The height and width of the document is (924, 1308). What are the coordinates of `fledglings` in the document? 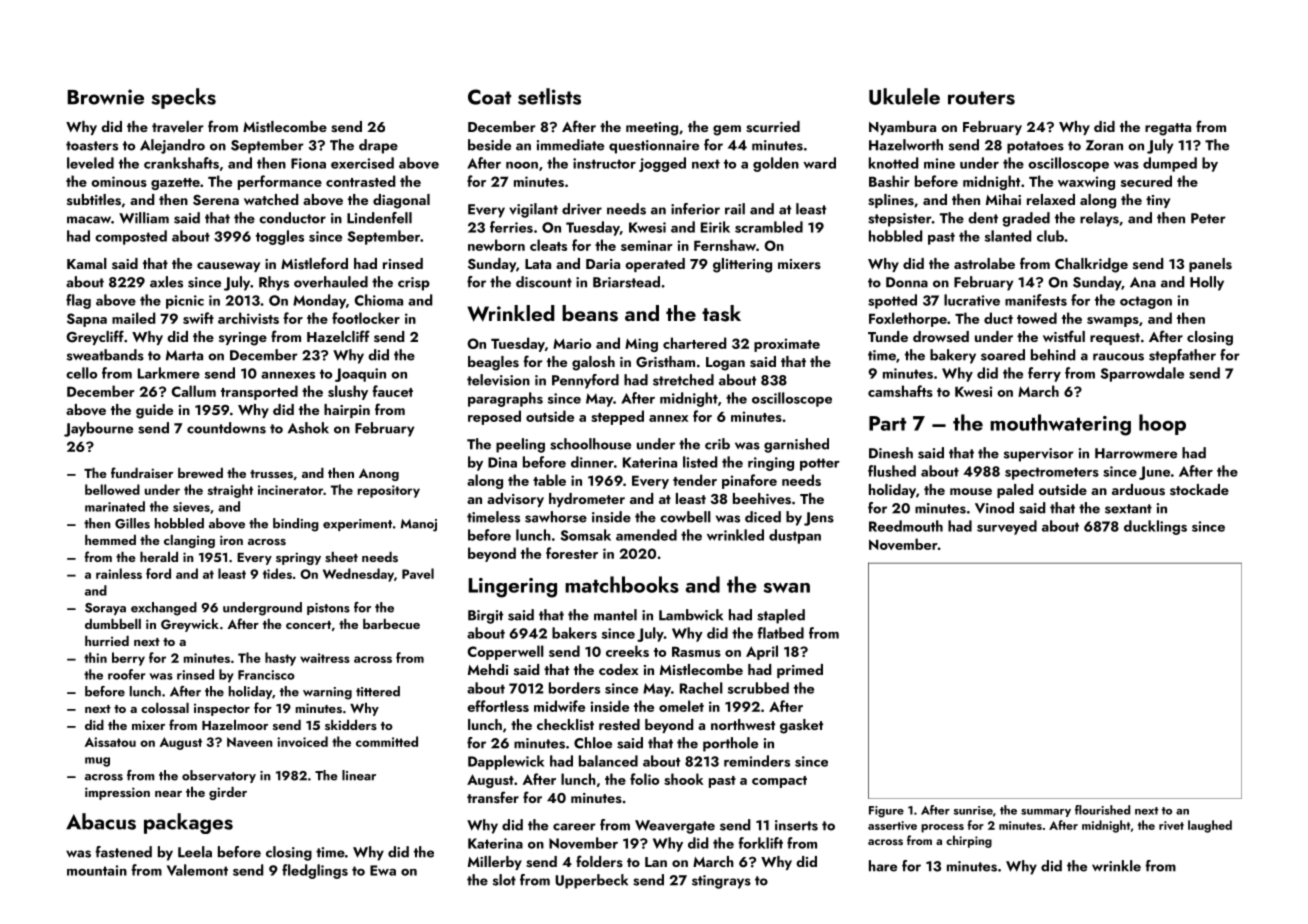 It's located at (315, 871).
